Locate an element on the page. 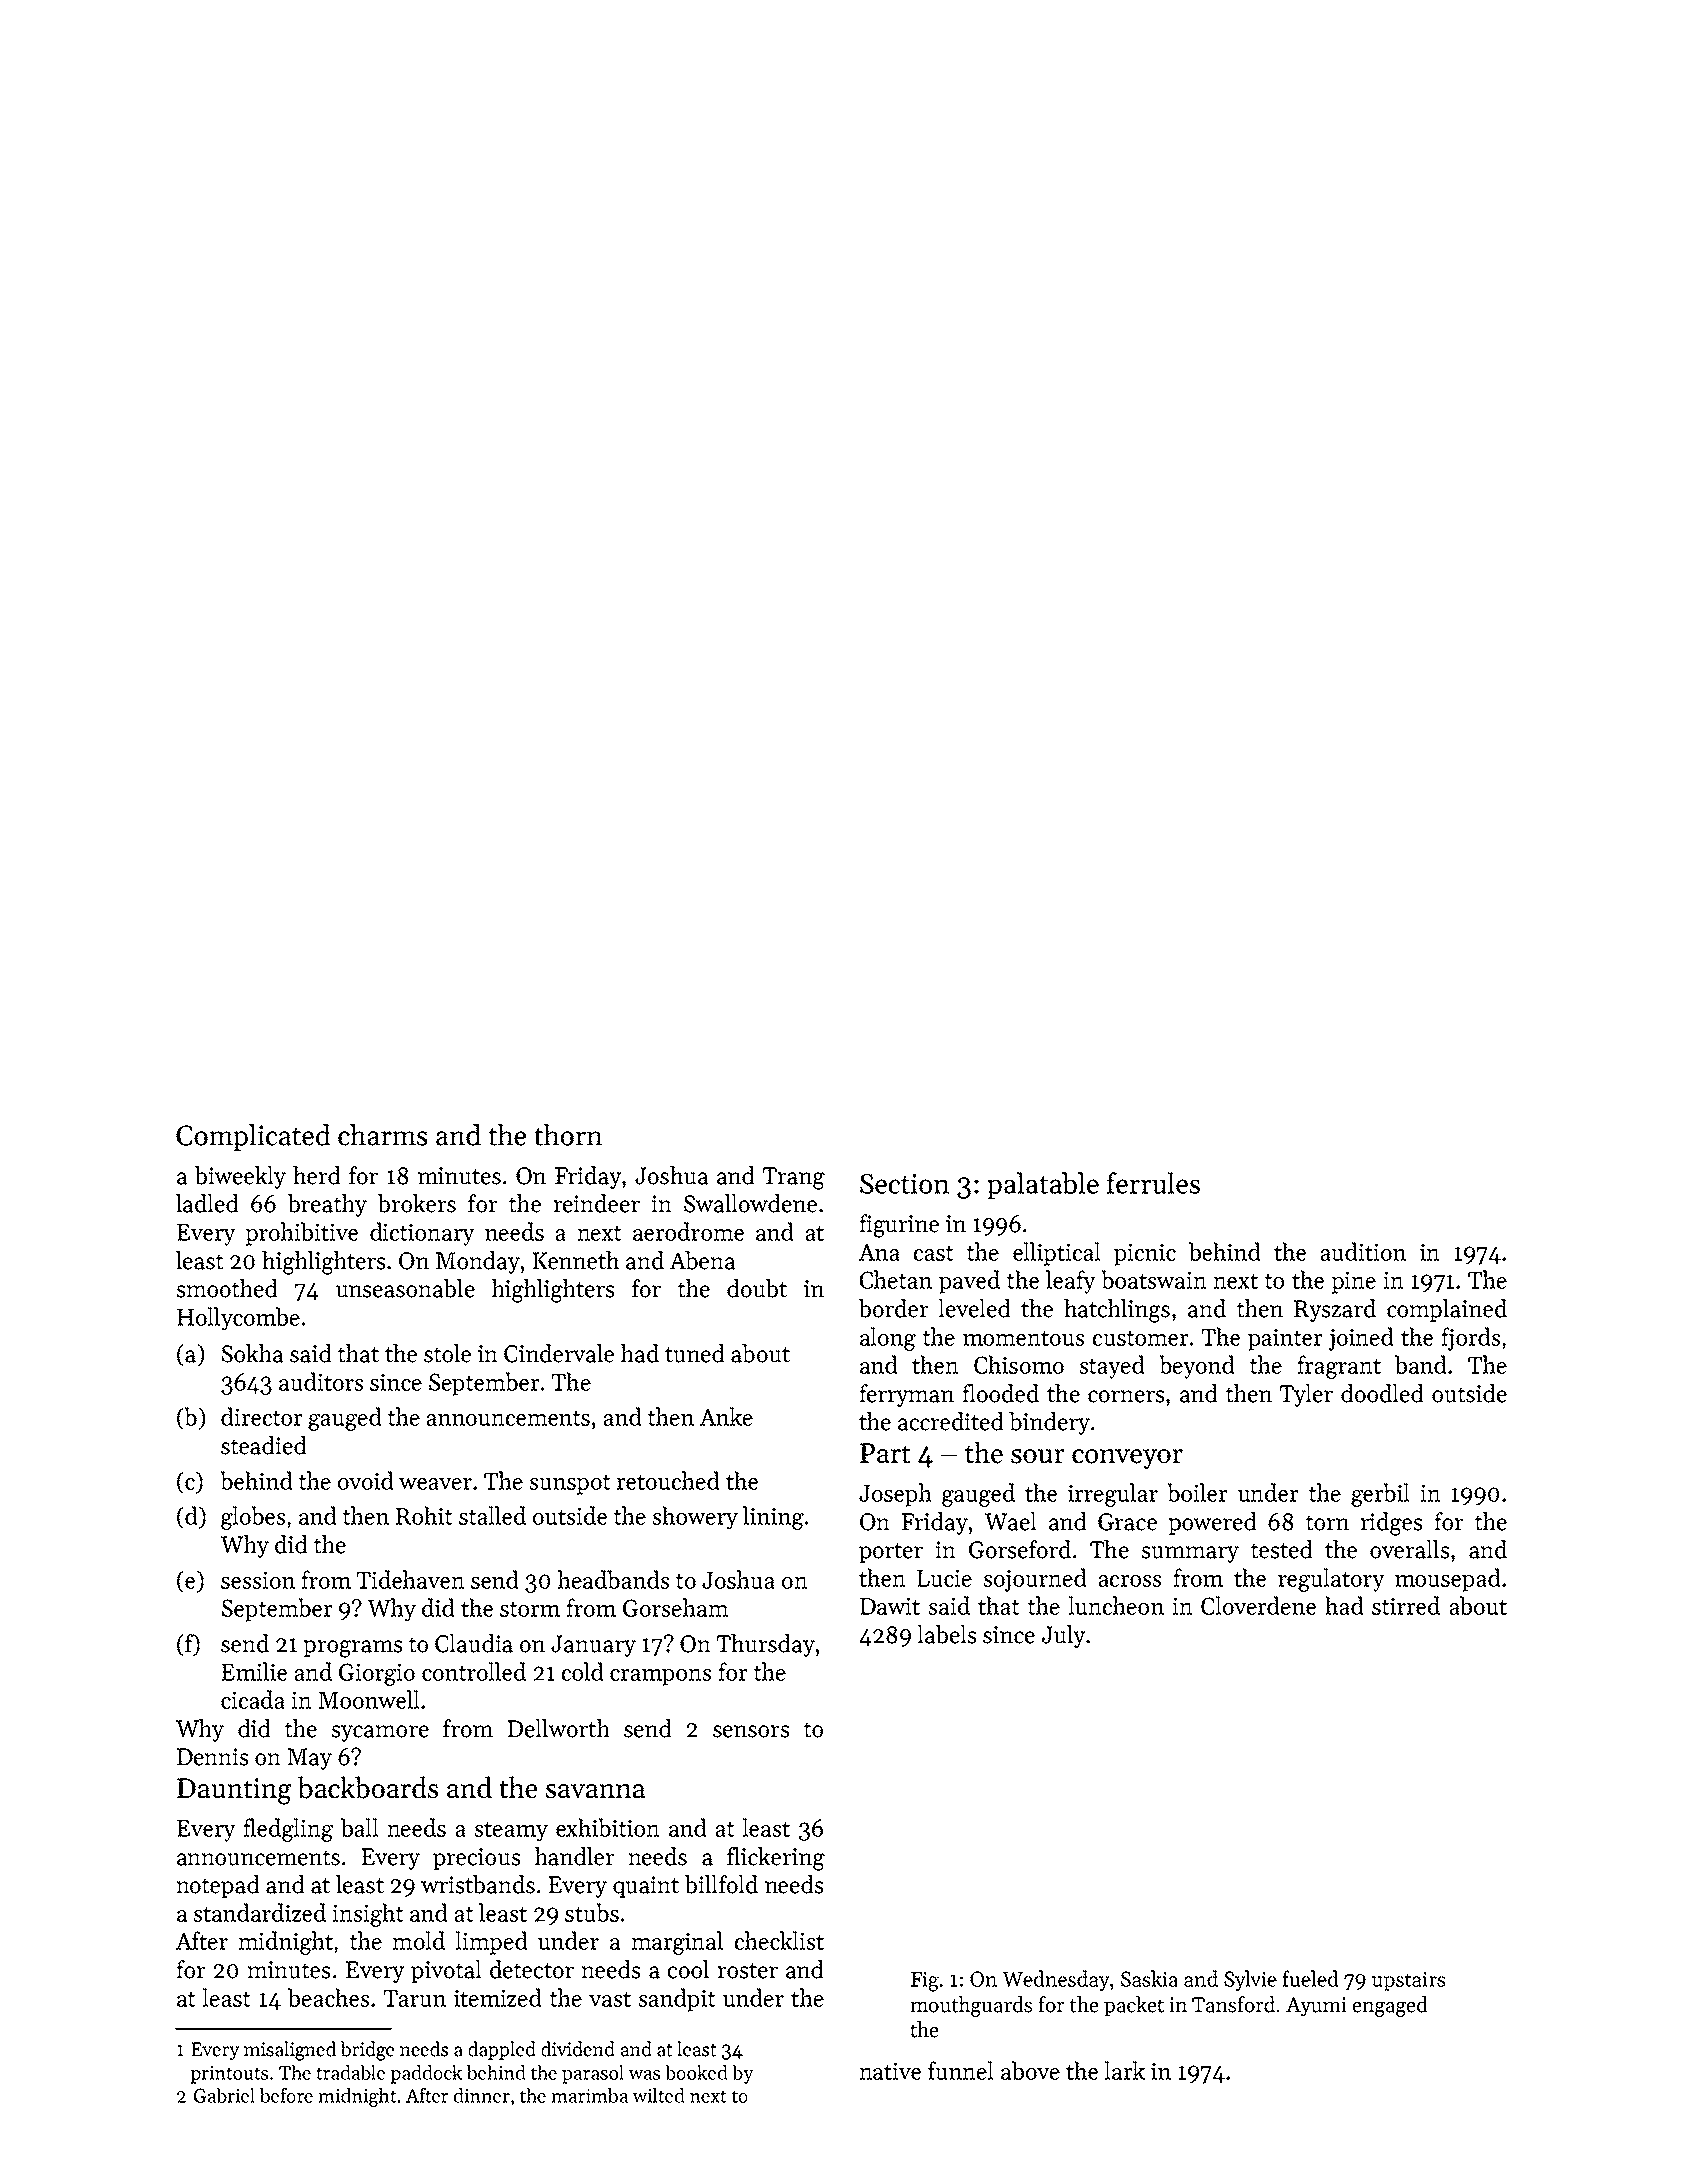 The height and width of the image is (2178, 1683). storm is located at coordinates (530, 1609).
